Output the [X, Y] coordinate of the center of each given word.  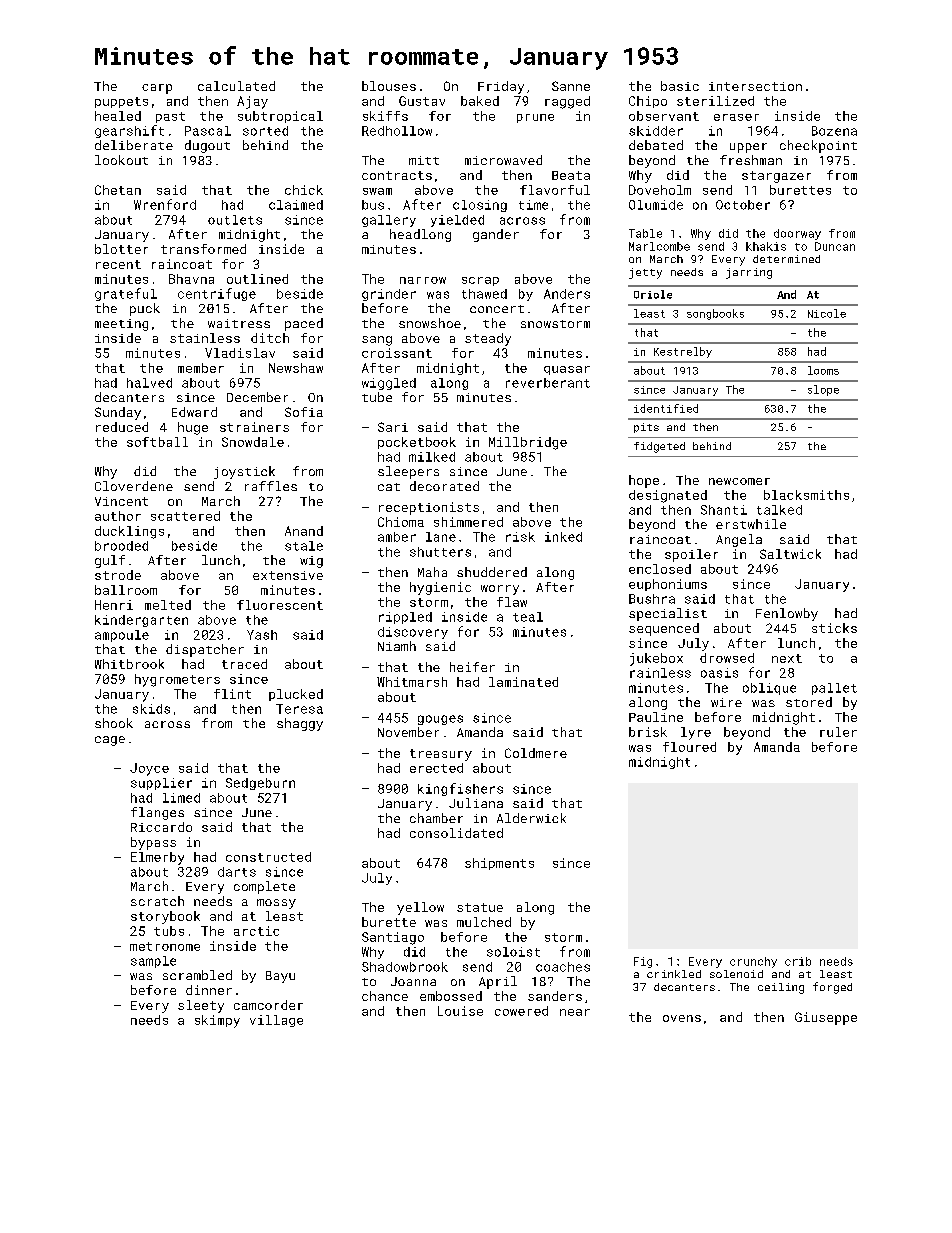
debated [656, 145]
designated [668, 496]
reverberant [548, 383]
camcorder [268, 1005]
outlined [257, 279]
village [276, 1021]
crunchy [753, 962]
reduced [122, 427]
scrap [480, 281]
